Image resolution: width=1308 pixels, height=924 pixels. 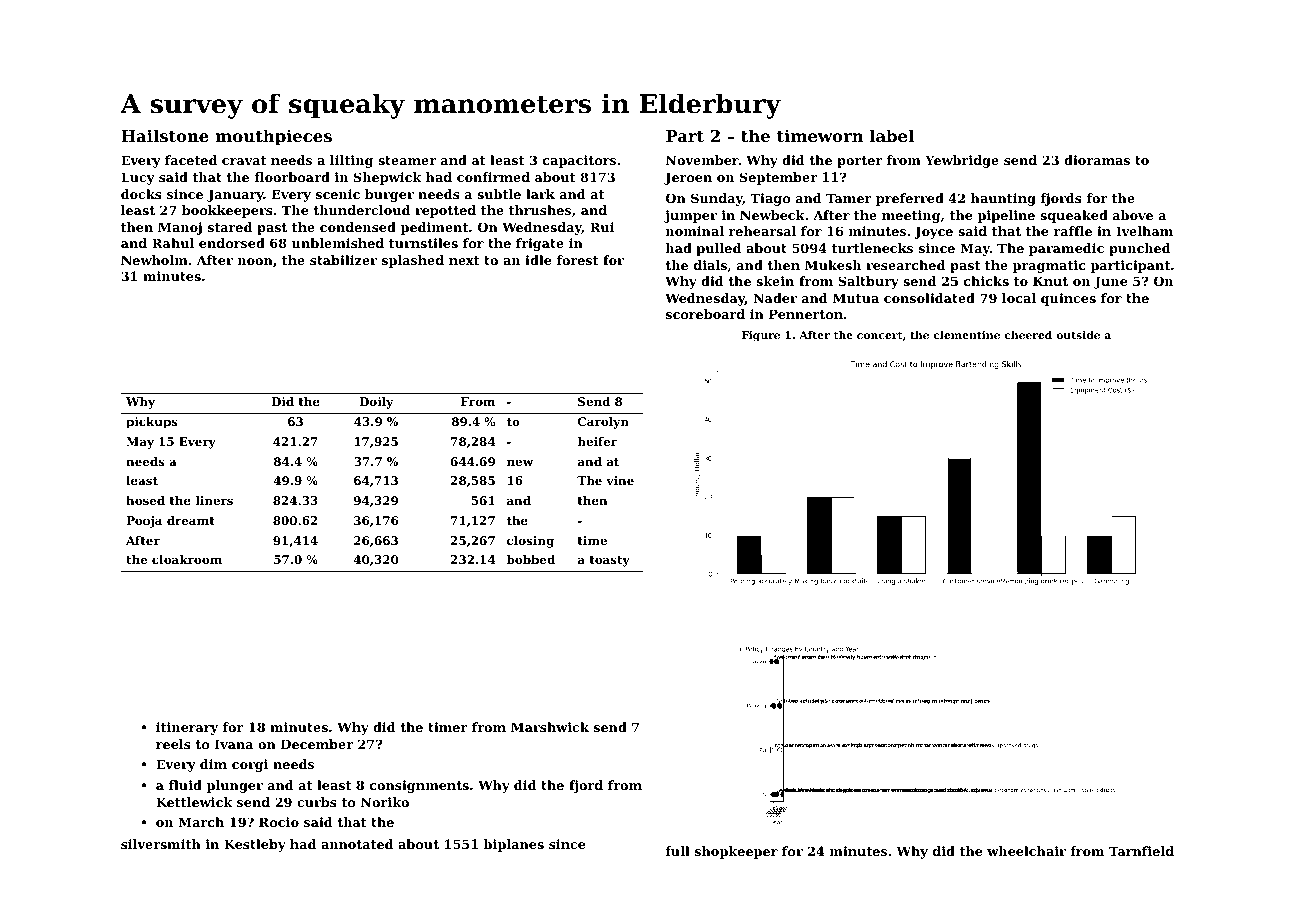 What do you see at coordinates (620, 480) in the screenshot?
I see `vine` at bounding box center [620, 480].
